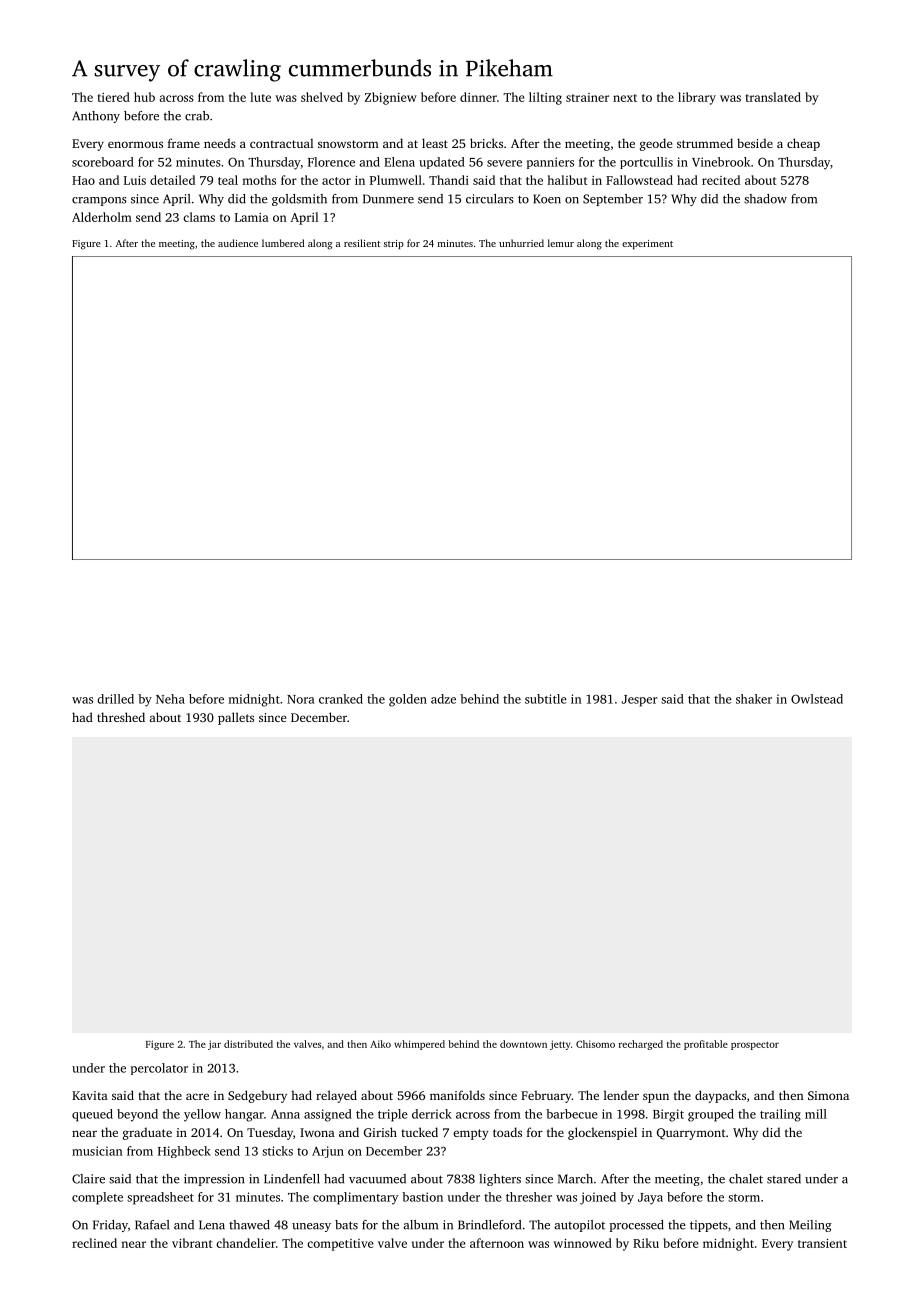 Image resolution: width=924 pixels, height=1308 pixels. Describe the element at coordinates (214, 1045) in the page. I see `jar` at that location.
